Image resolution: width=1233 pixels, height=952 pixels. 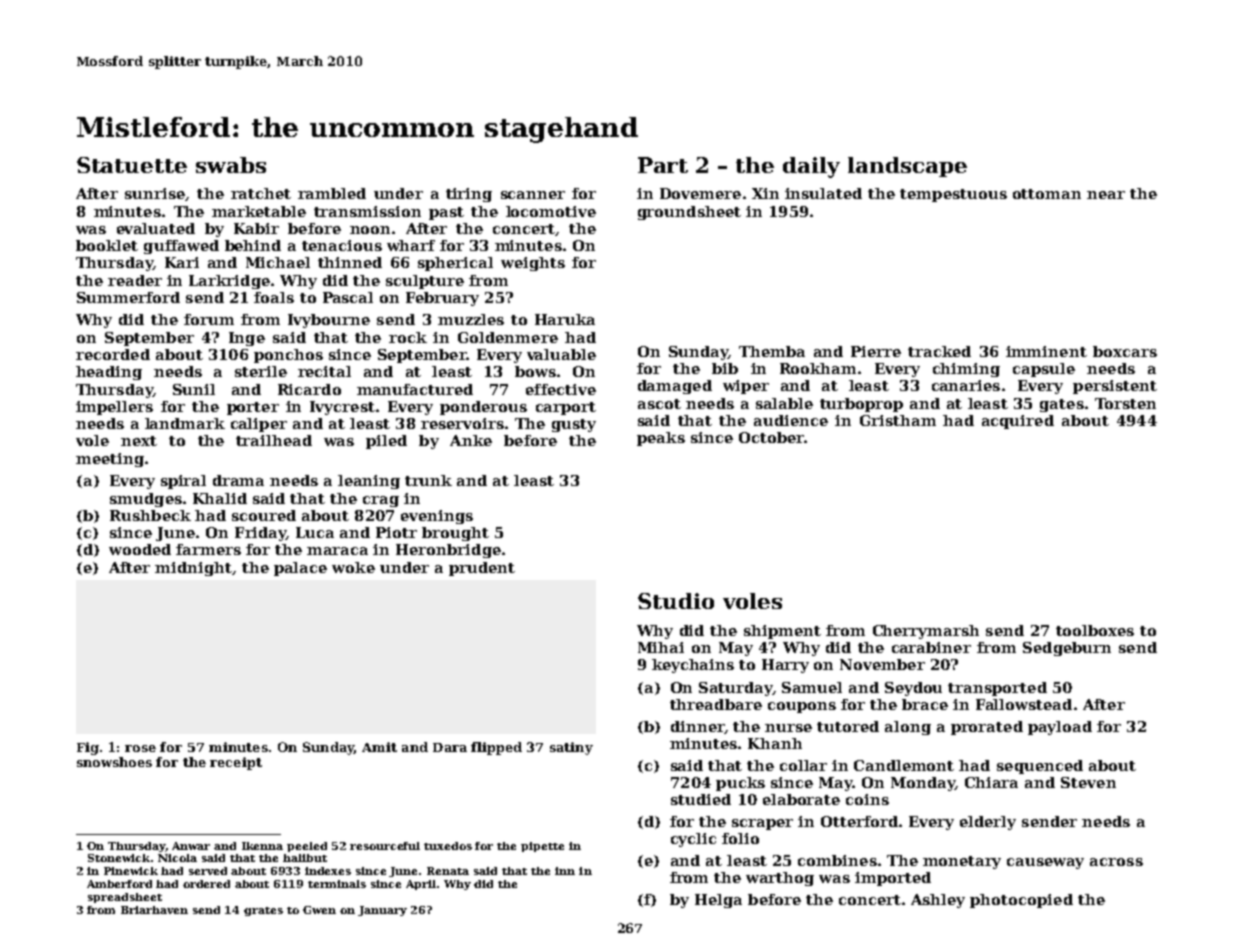 What do you see at coordinates (1060, 728) in the document?
I see `payload` at bounding box center [1060, 728].
